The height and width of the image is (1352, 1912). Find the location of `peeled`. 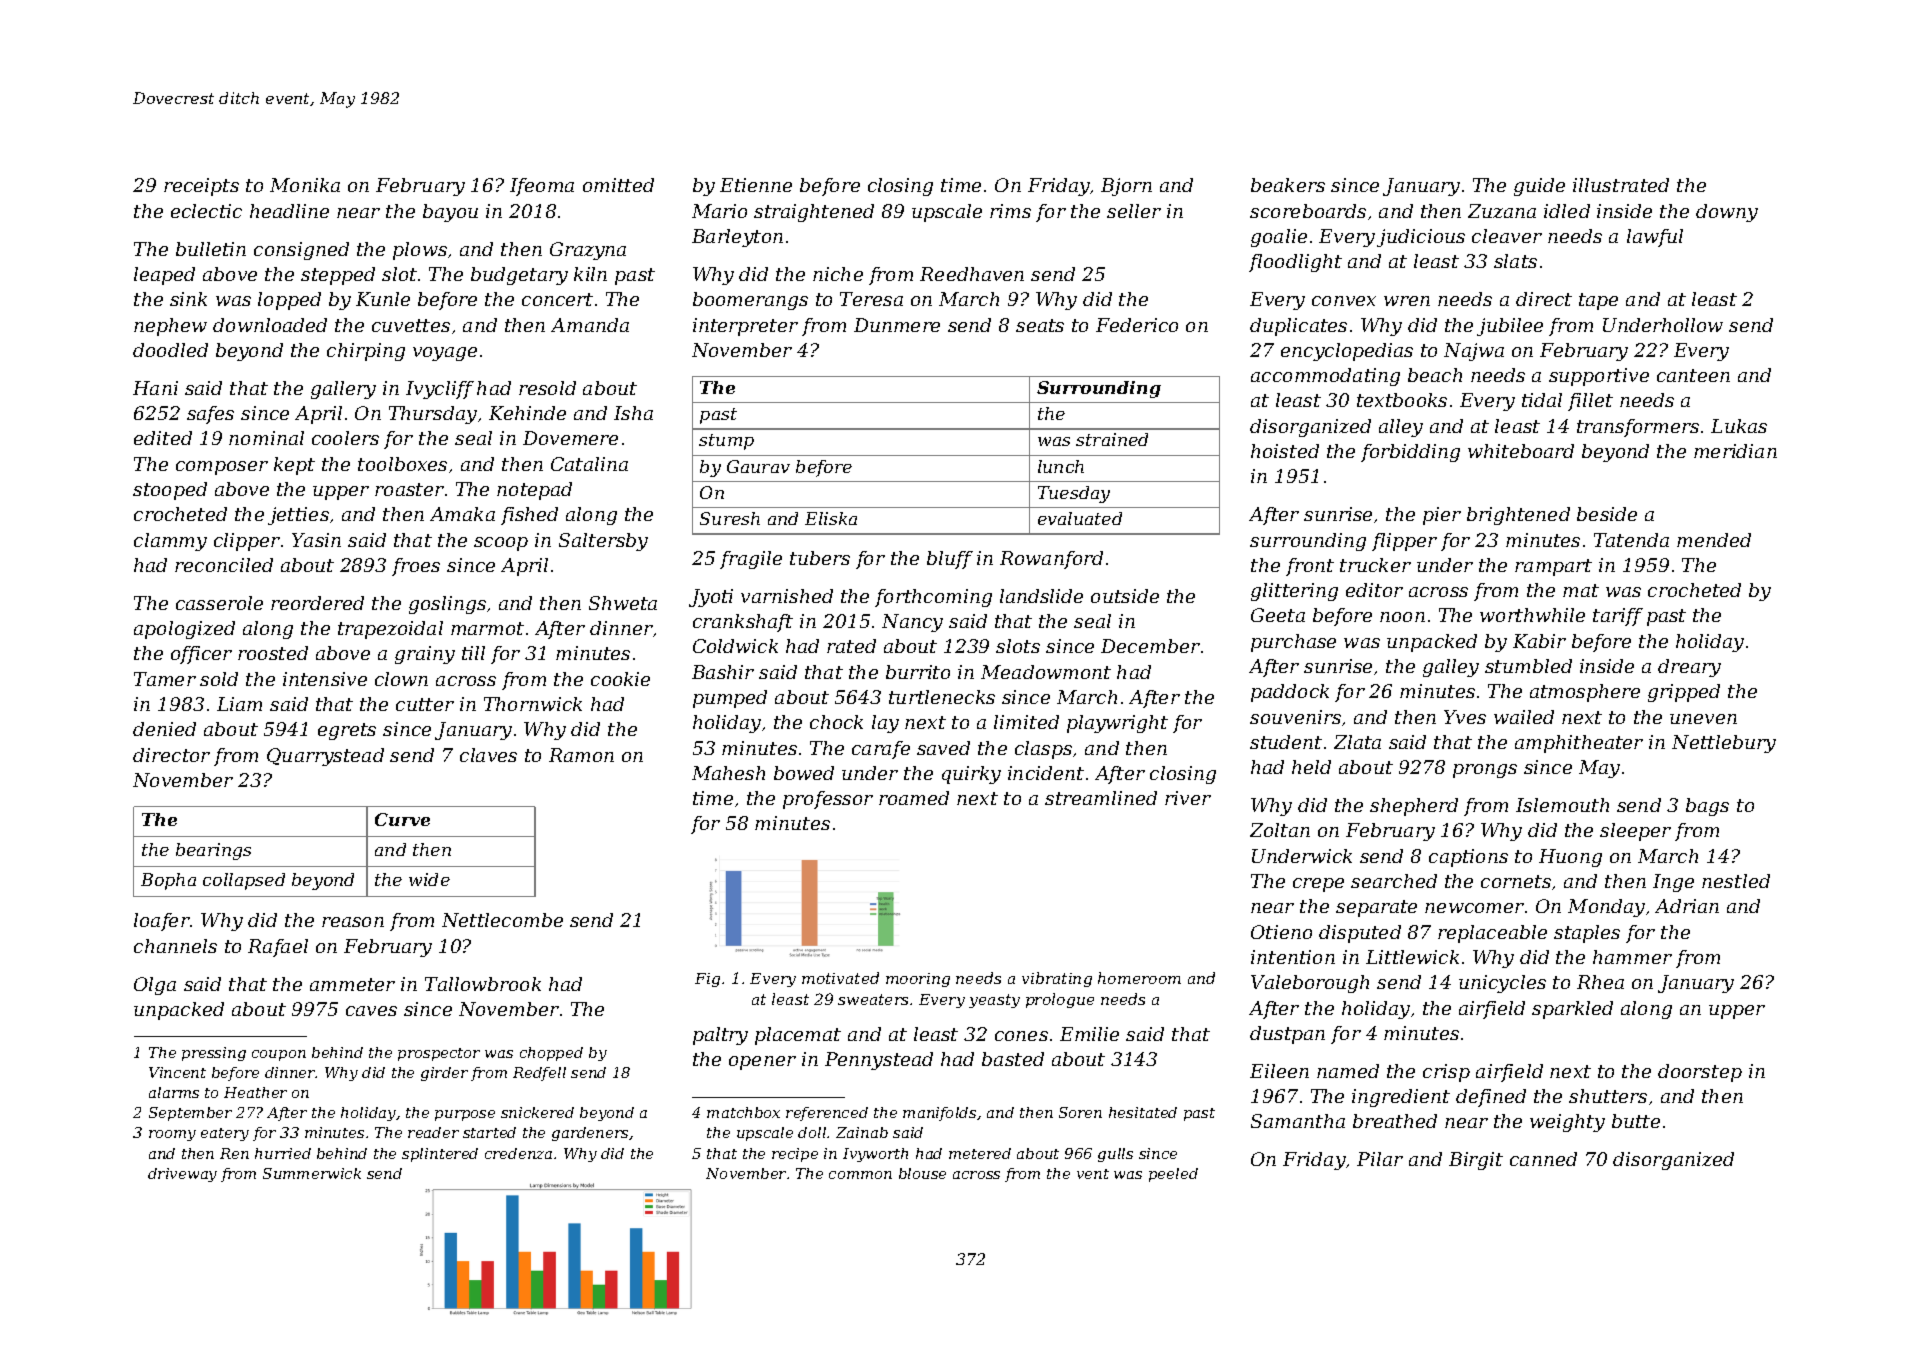

peeled is located at coordinates (1173, 1175).
